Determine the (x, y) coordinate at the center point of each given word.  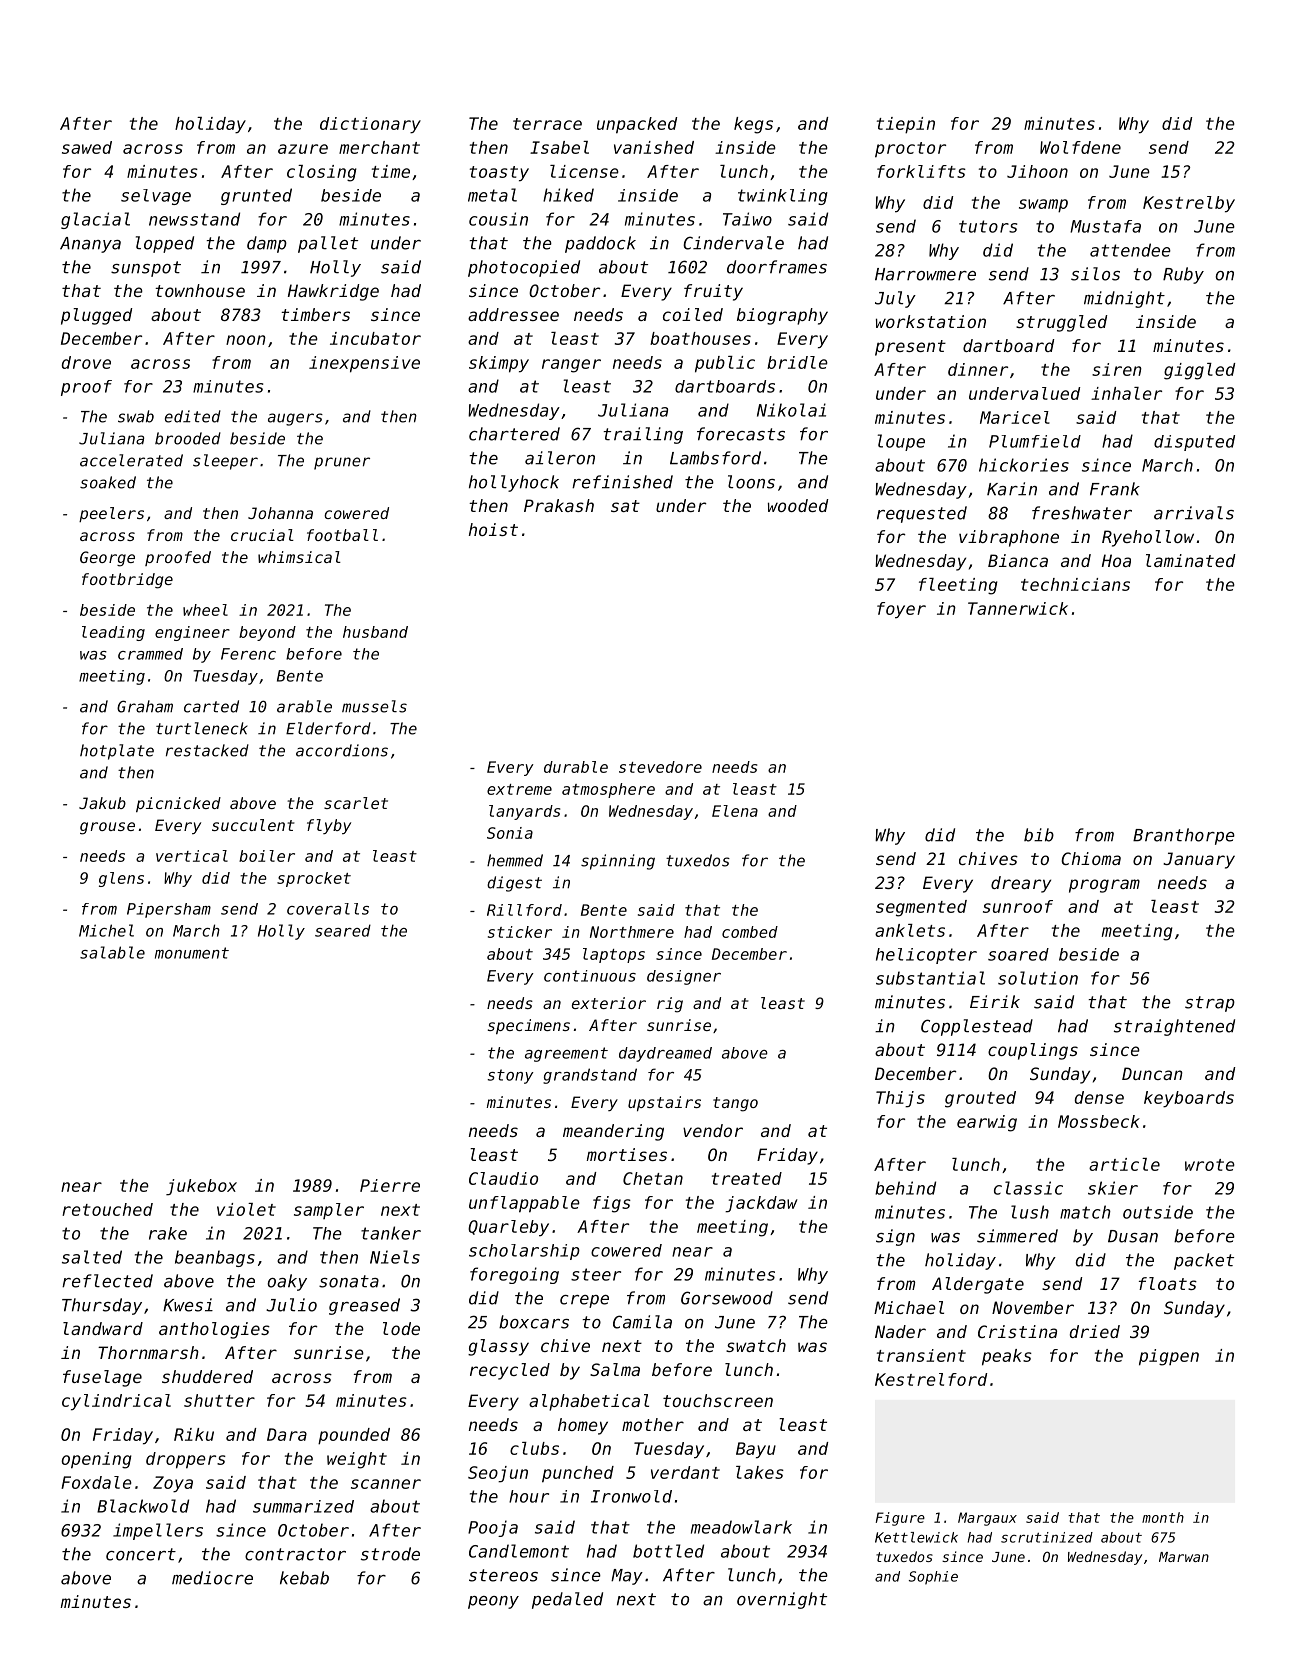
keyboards (1189, 1099)
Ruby (1183, 275)
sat (625, 506)
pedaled (567, 1600)
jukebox (201, 1187)
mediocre (212, 1578)
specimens (529, 1026)
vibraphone (1009, 538)
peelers (111, 514)
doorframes (777, 267)
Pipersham (169, 910)
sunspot (146, 269)
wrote (1210, 1165)
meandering (613, 1132)
